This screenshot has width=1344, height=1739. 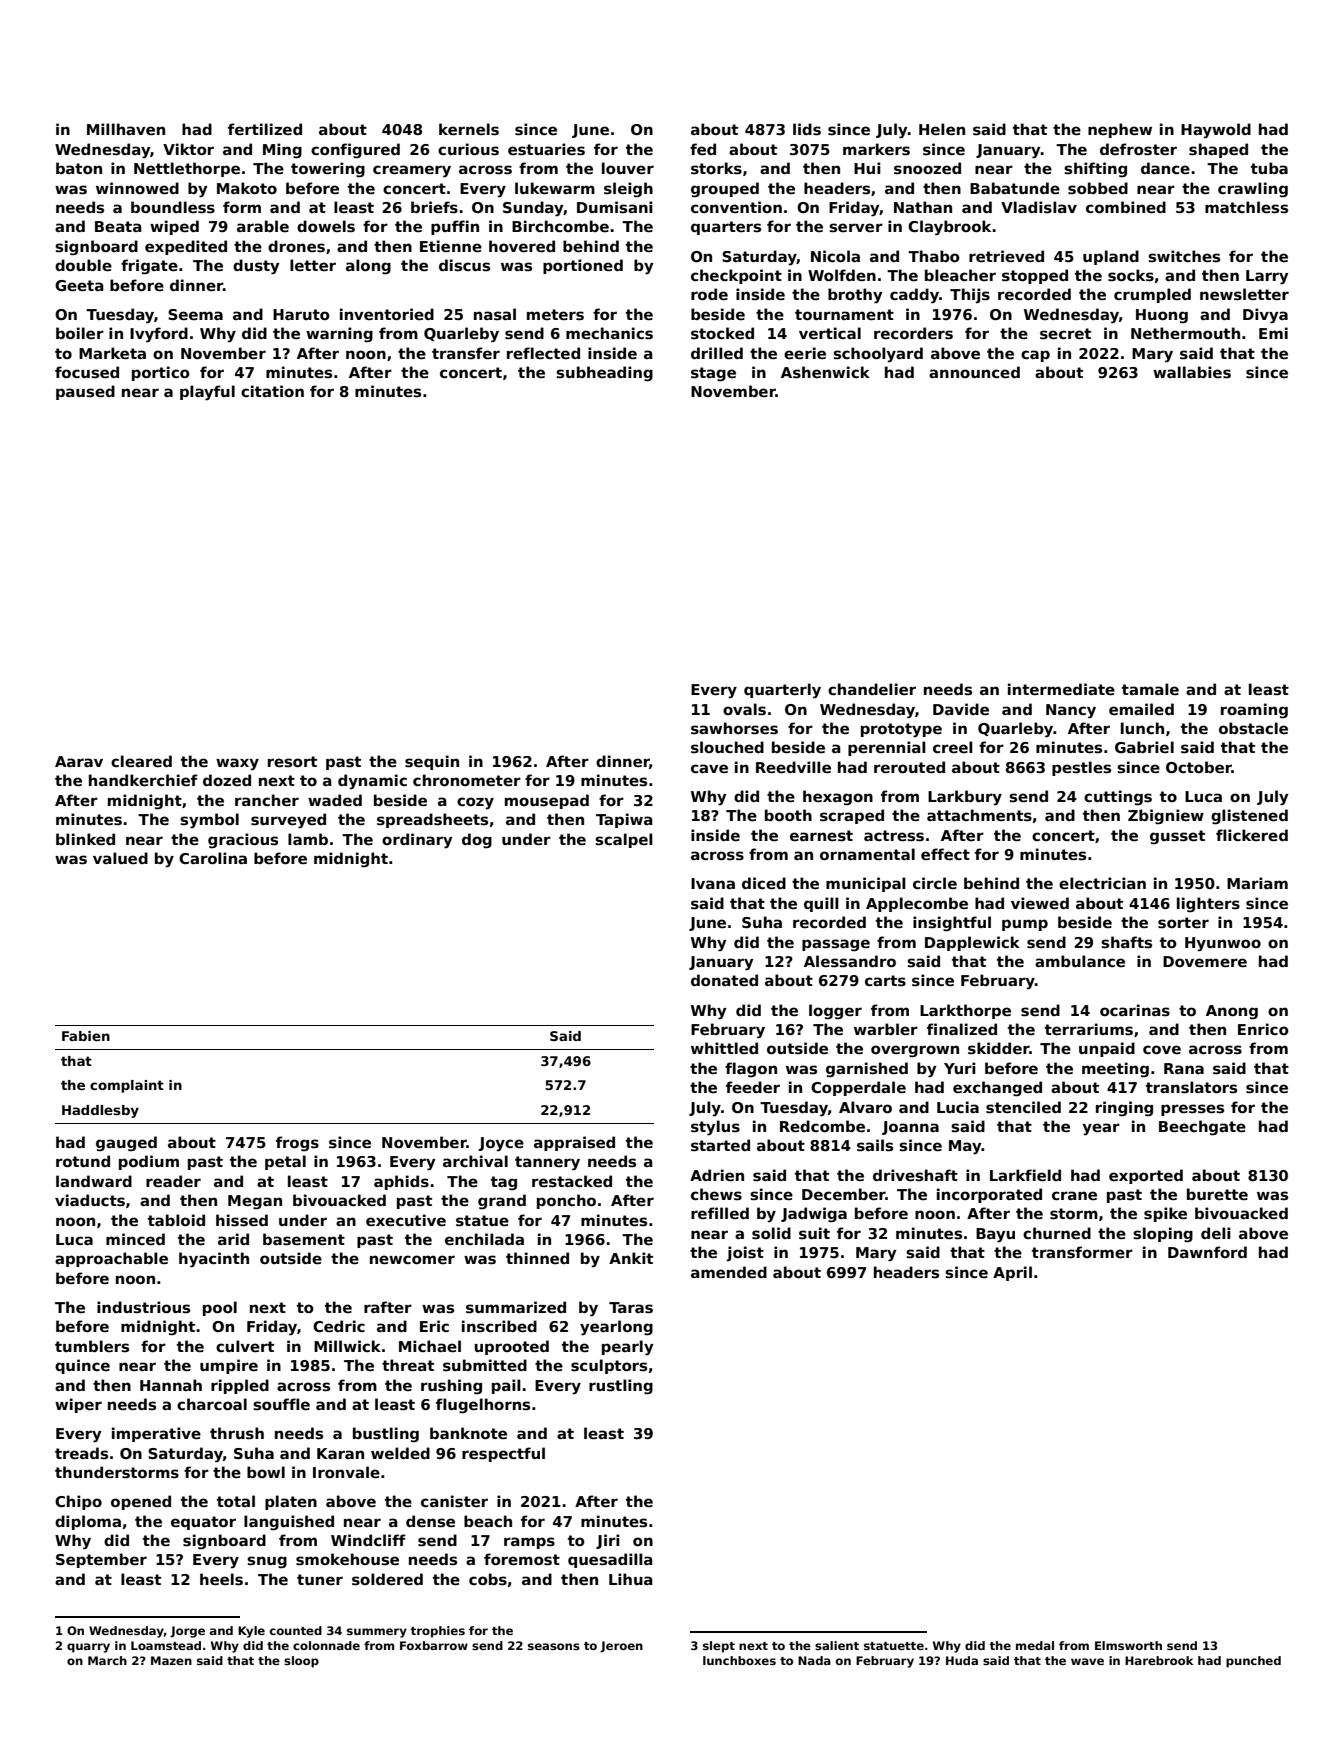 I want to click on fertilized, so click(x=265, y=129).
